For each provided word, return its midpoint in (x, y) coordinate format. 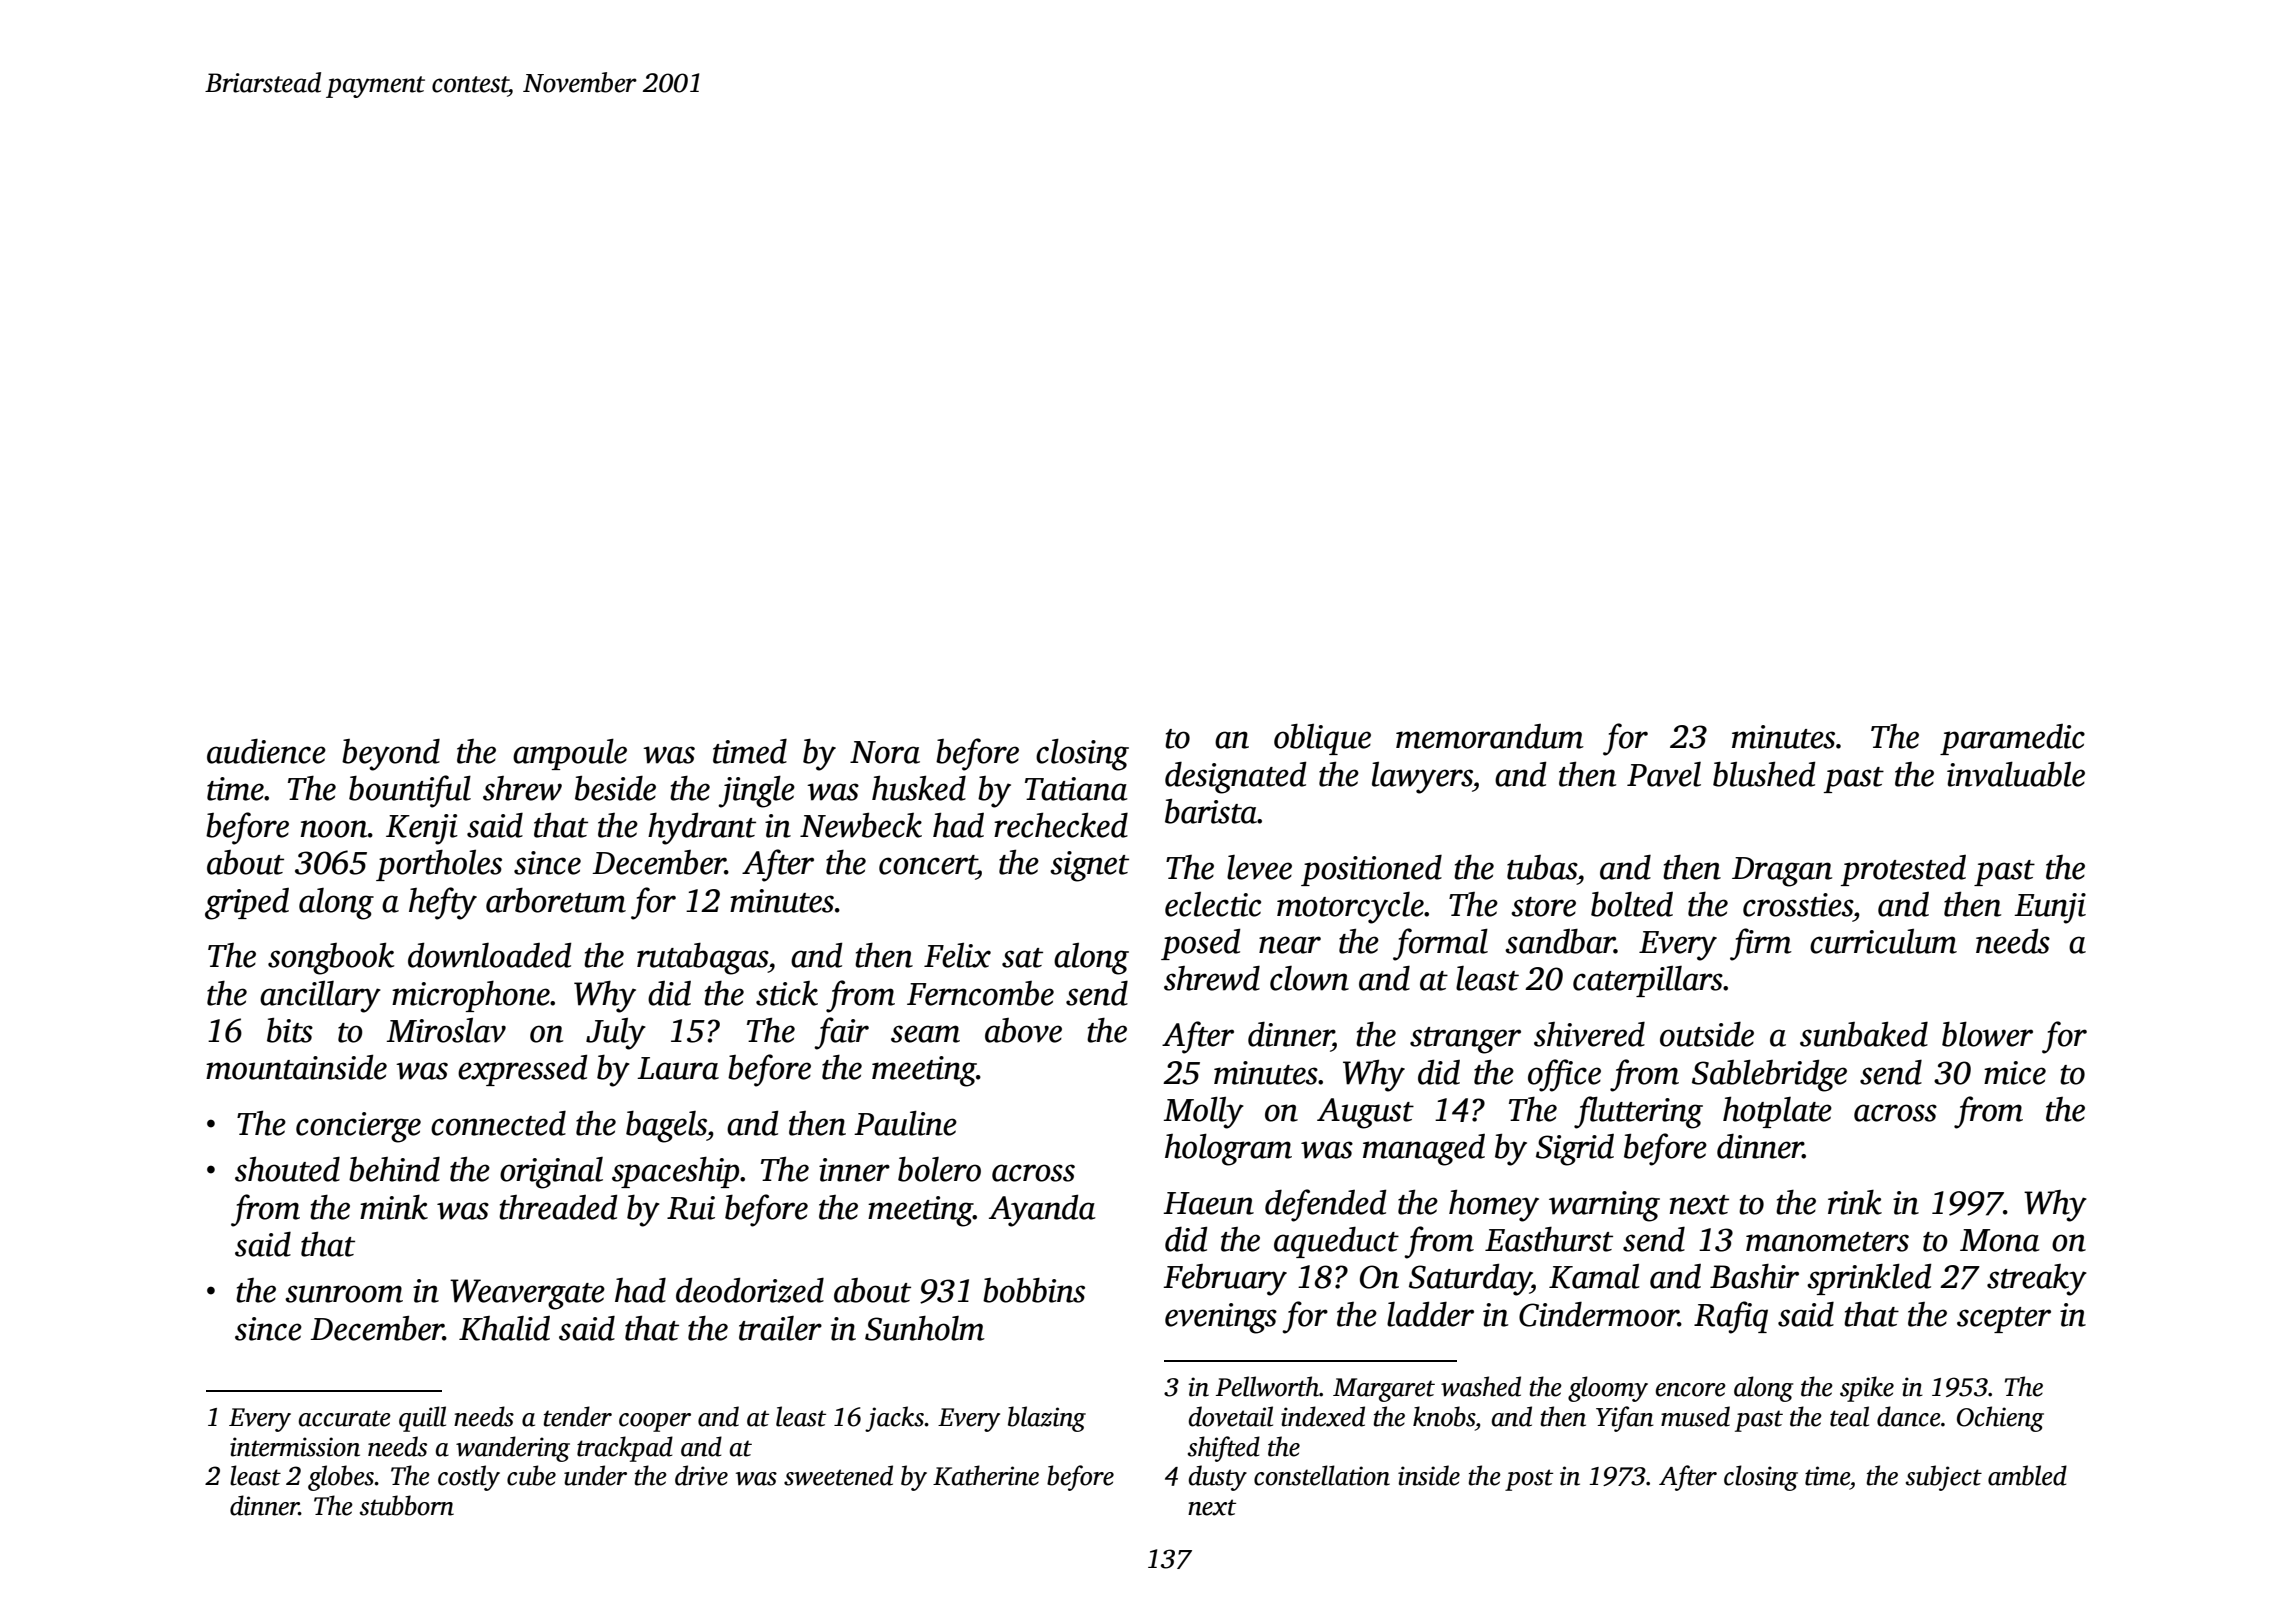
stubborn (407, 1505)
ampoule (570, 754)
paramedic (2012, 739)
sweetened (838, 1475)
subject (1944, 1478)
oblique (1322, 739)
